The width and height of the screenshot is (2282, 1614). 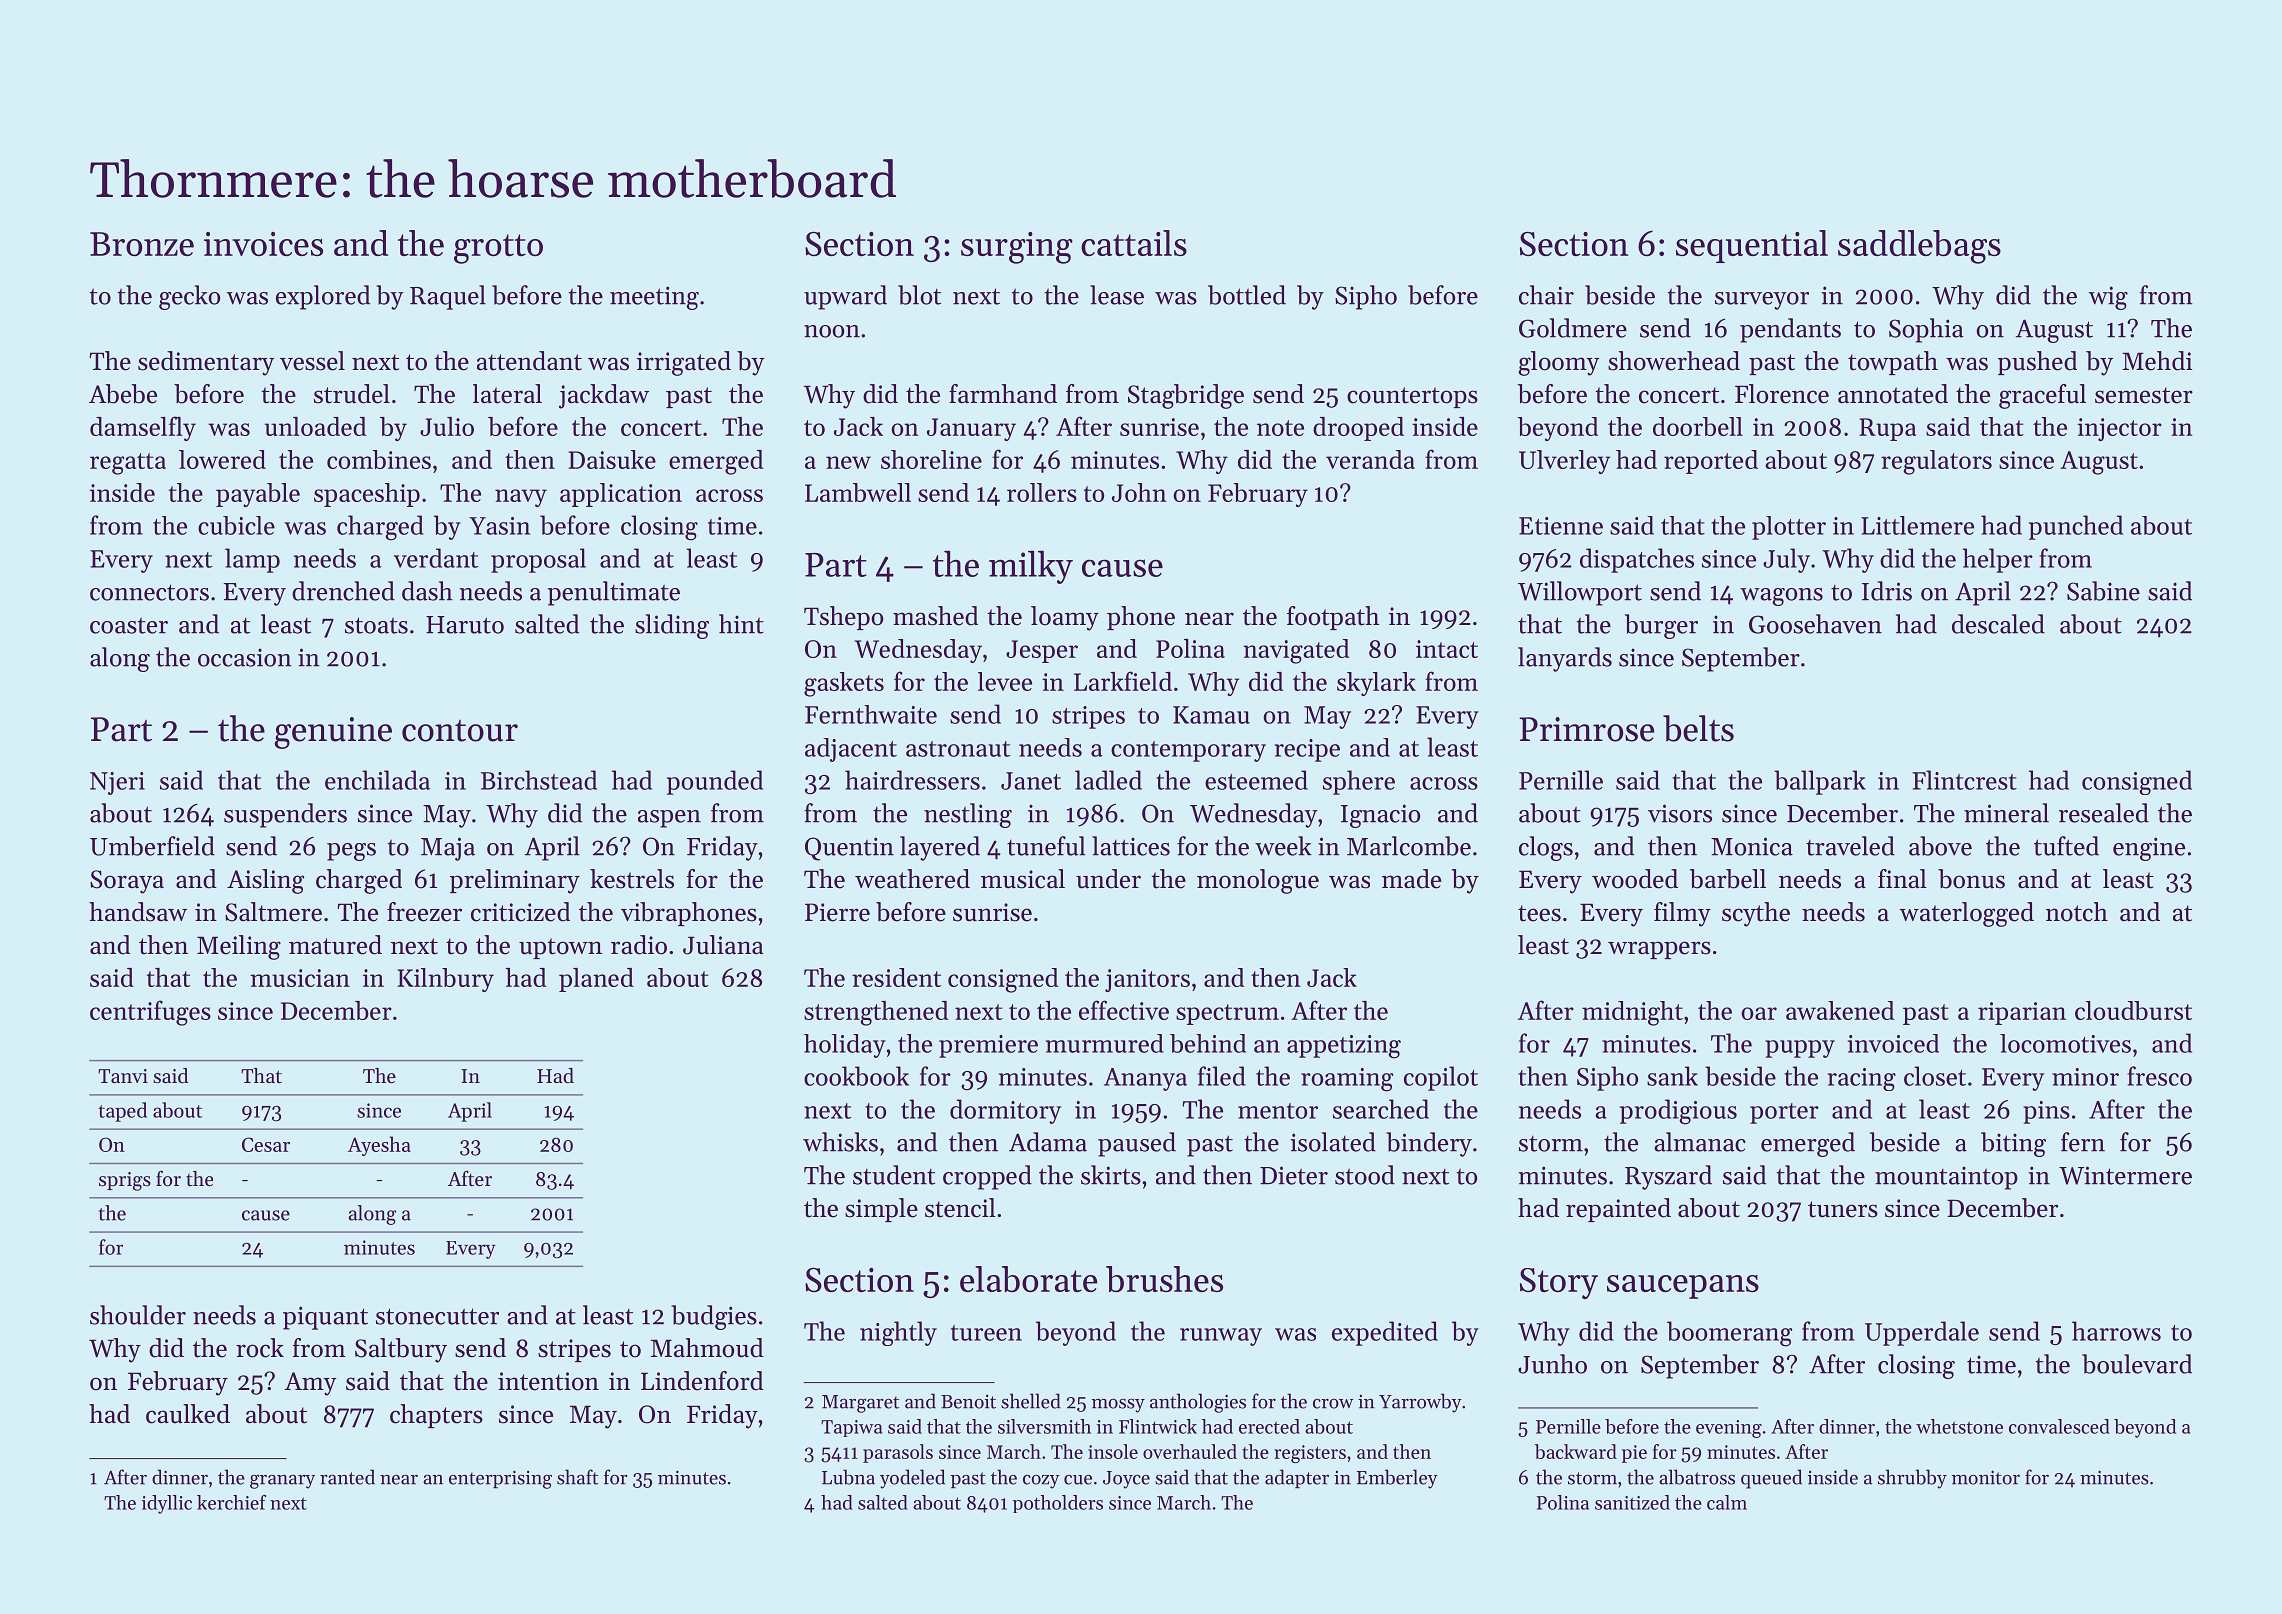 What do you see at coordinates (128, 464) in the screenshot?
I see `regatta` at bounding box center [128, 464].
